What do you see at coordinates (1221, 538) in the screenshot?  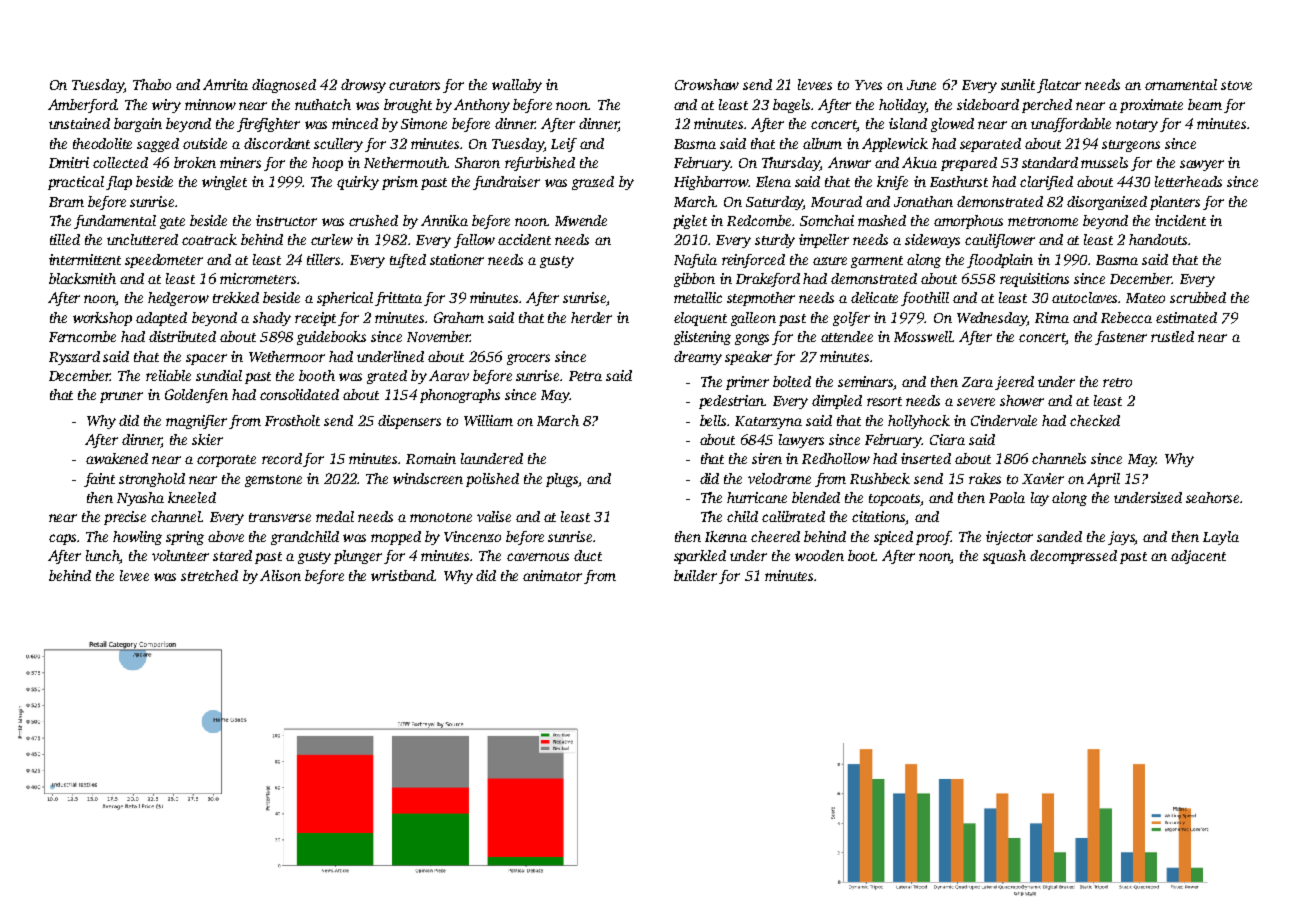 I see `Layla` at bounding box center [1221, 538].
